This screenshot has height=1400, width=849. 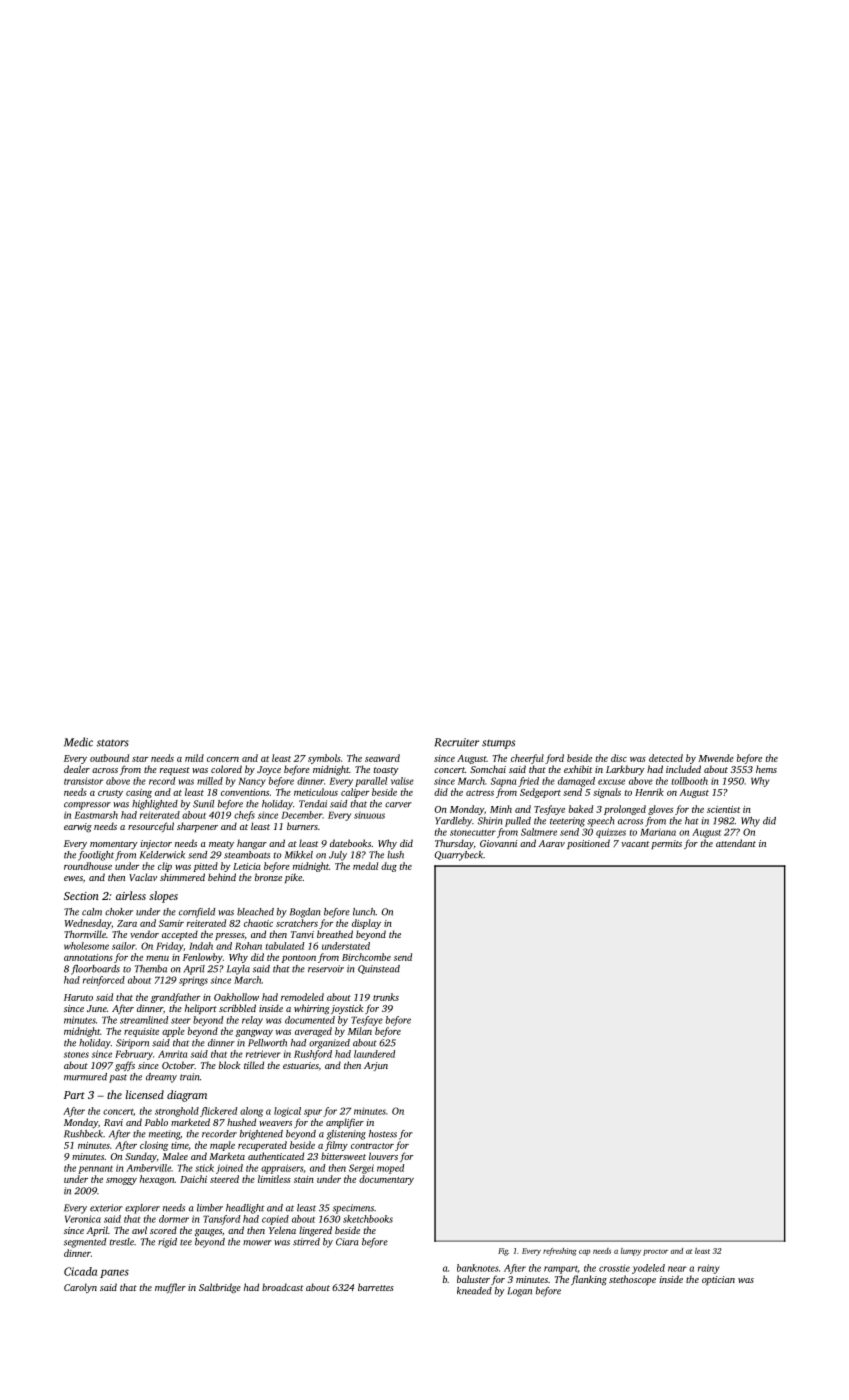 I want to click on hostess, so click(x=383, y=1134).
